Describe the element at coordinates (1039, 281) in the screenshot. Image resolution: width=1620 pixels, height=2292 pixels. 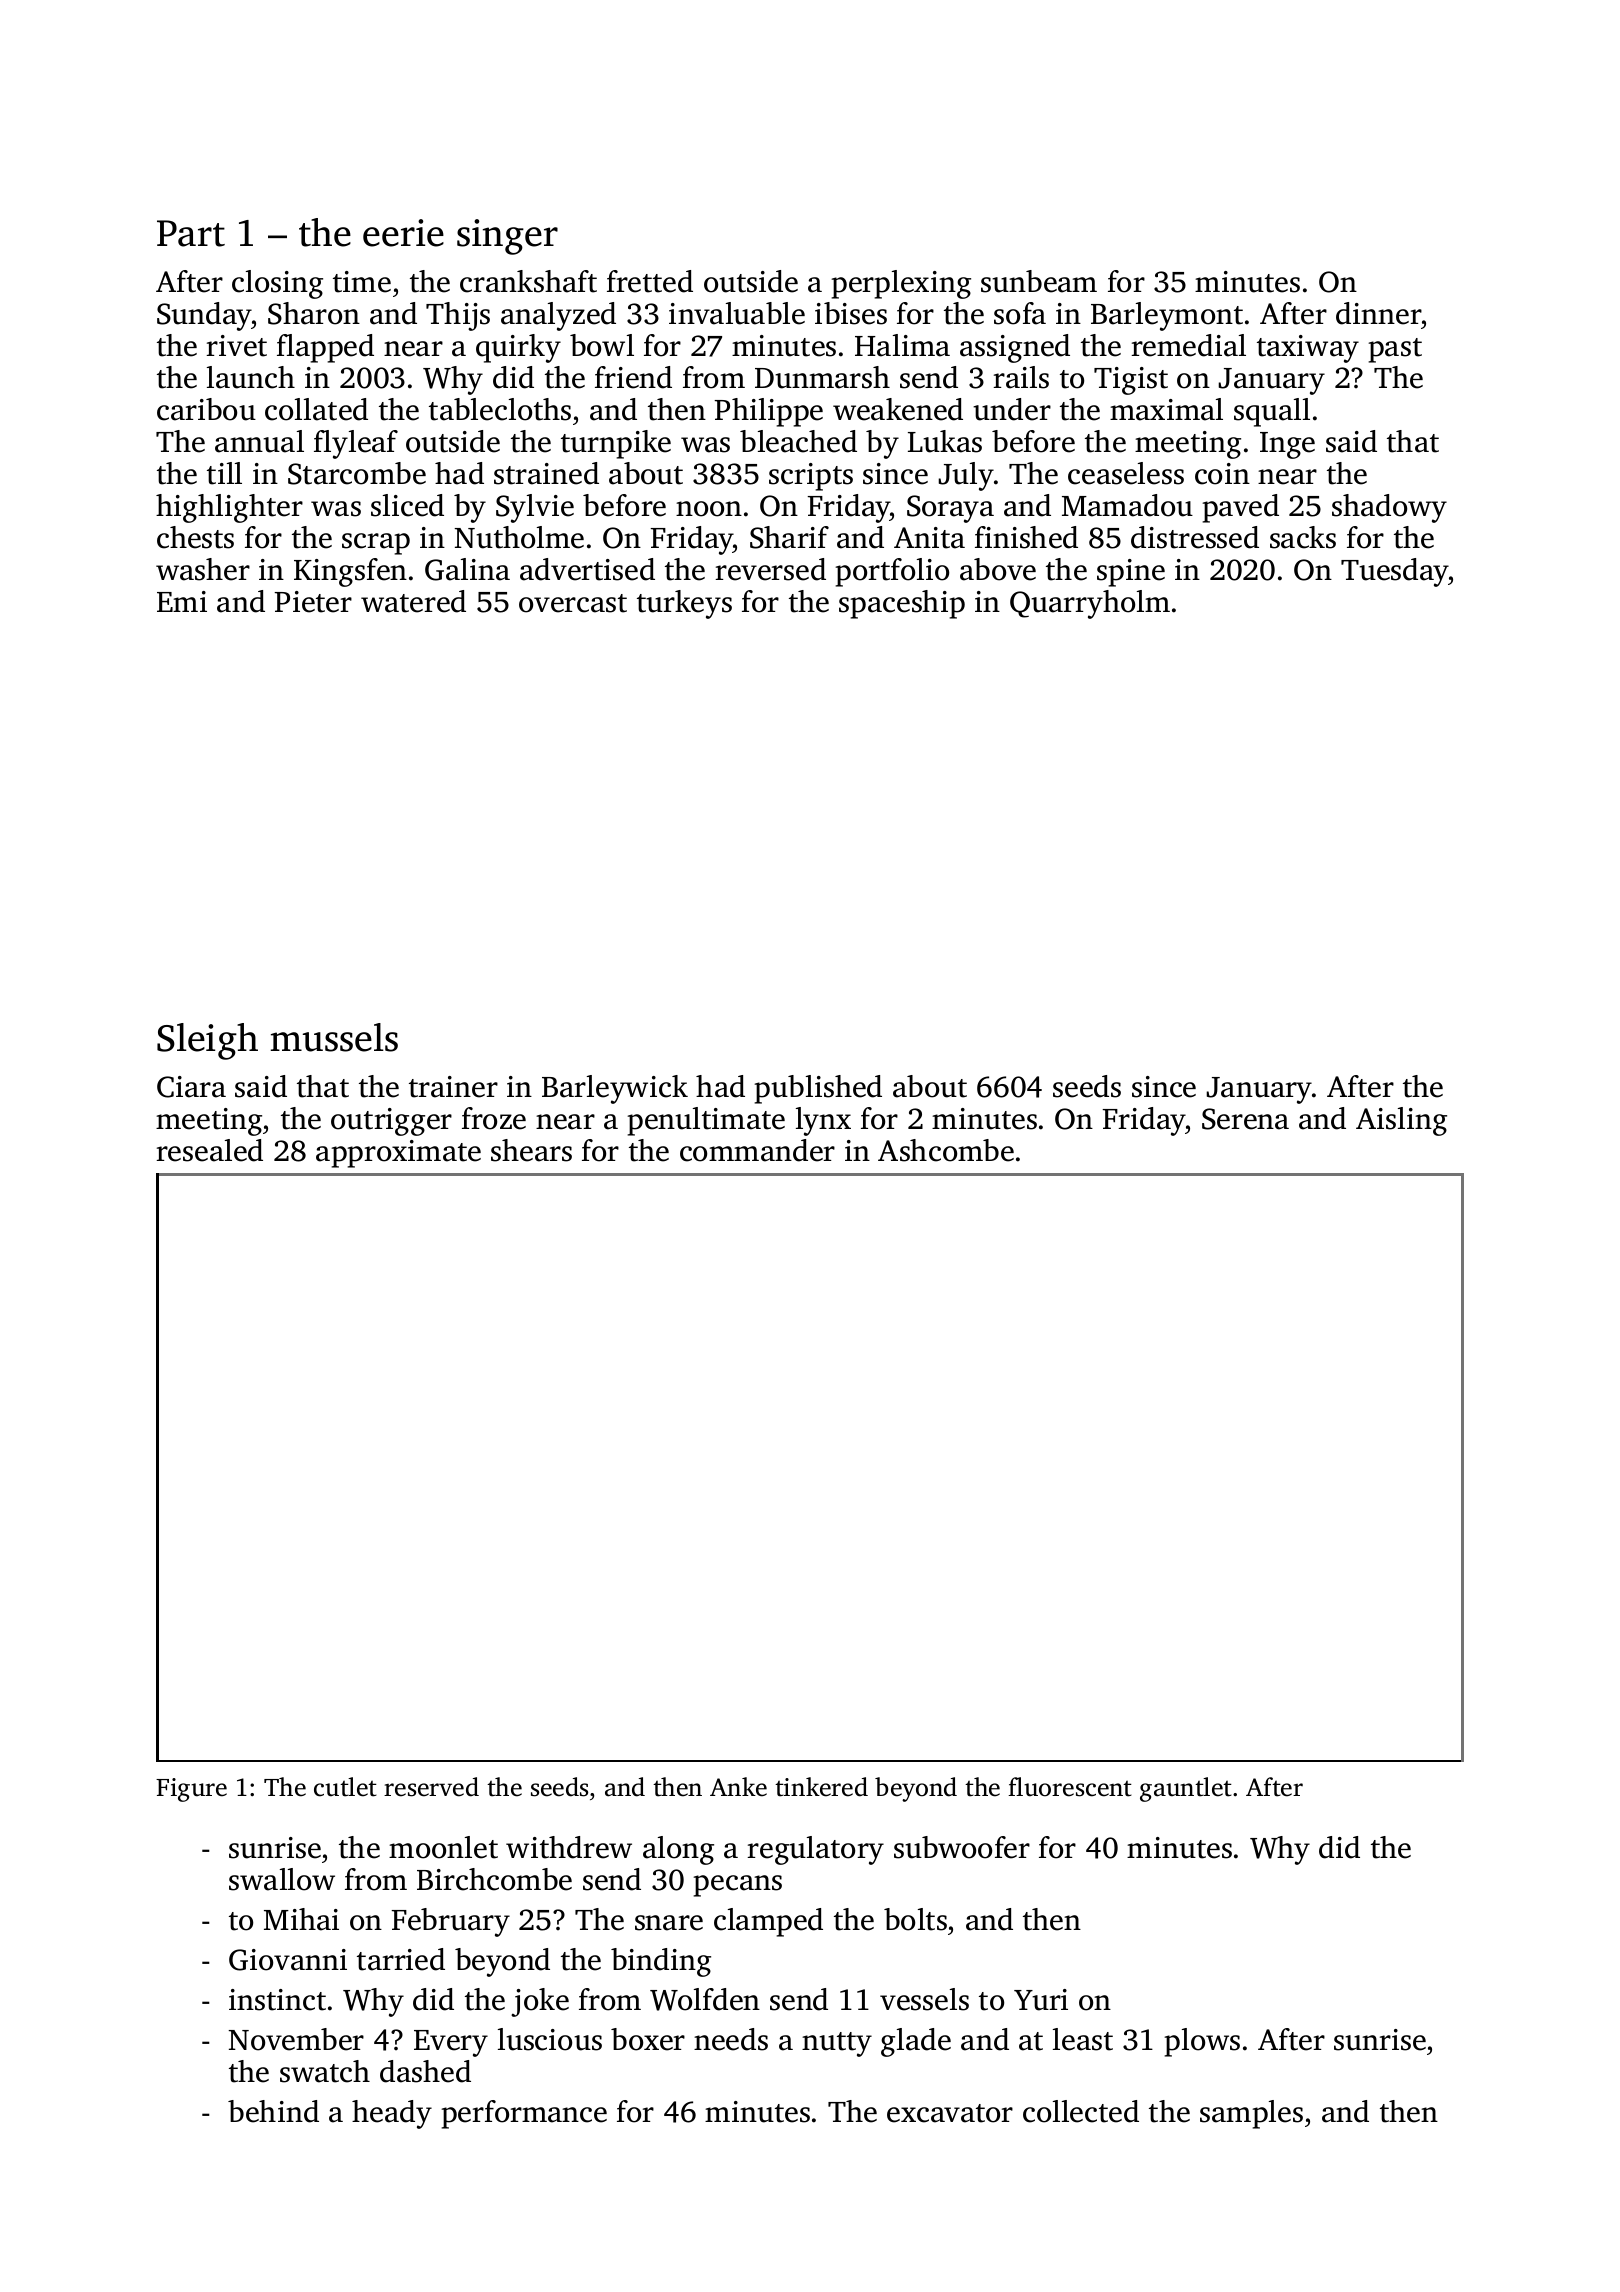
I see `sunbeam` at that location.
